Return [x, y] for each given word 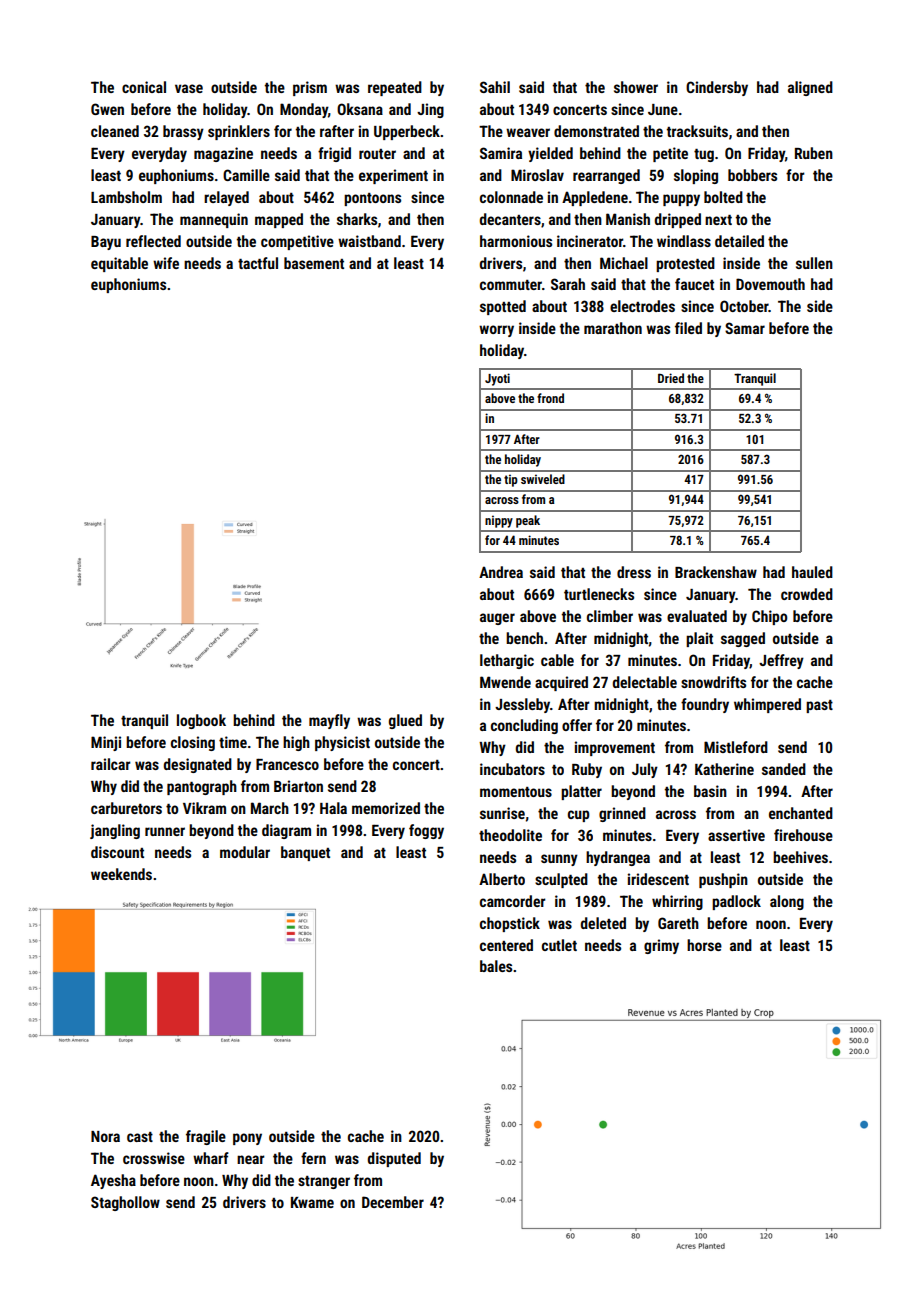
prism [310, 88]
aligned [810, 88]
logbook [201, 721]
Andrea [501, 572]
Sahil [495, 87]
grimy [661, 946]
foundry [705, 705]
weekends [121, 874]
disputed [394, 1159]
